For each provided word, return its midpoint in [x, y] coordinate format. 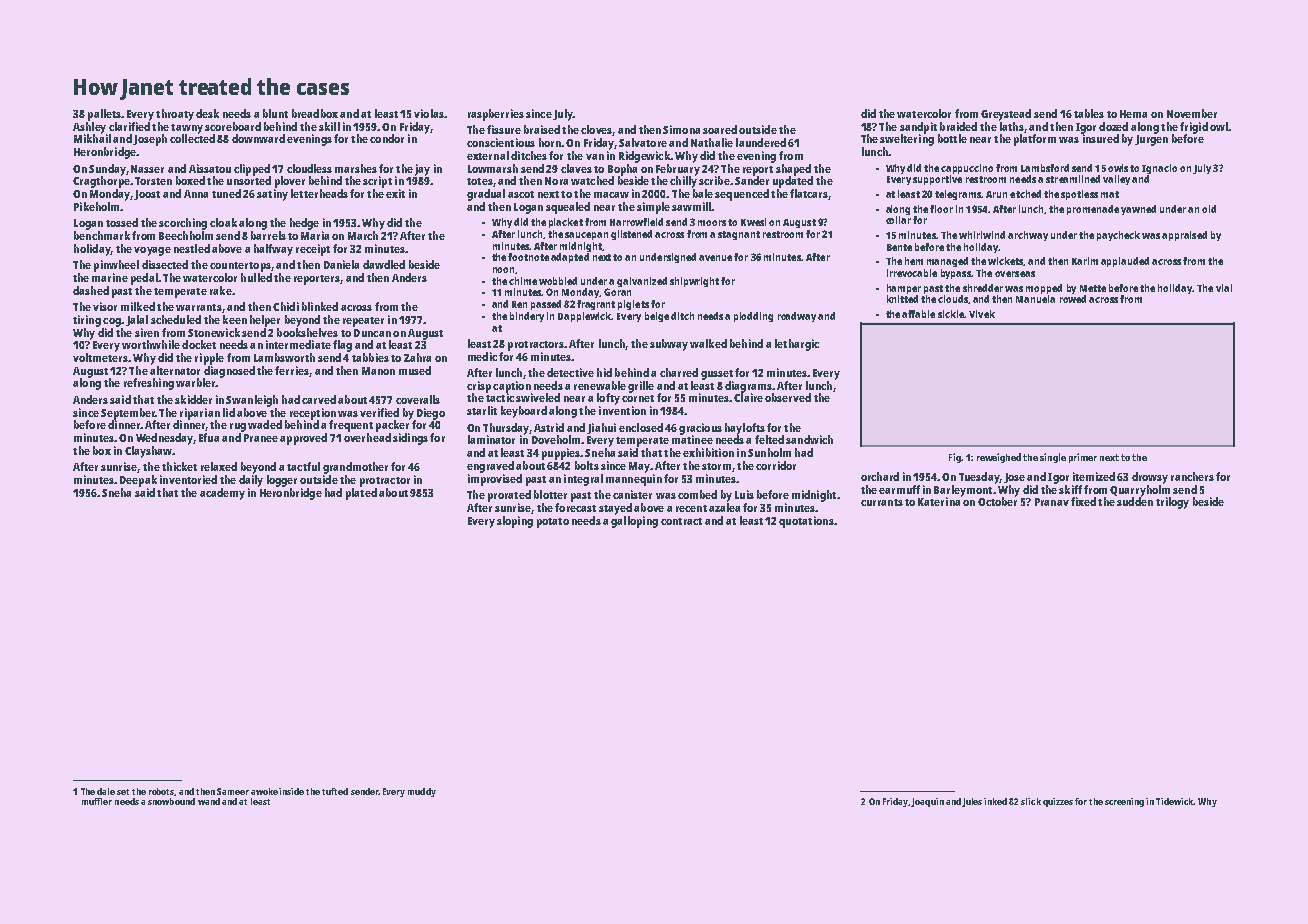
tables [1089, 113]
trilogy [1172, 503]
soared [720, 129]
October [997, 501]
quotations [806, 522]
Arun [996, 194]
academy [222, 494]
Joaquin [927, 802]
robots [162, 792]
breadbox [315, 113]
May [639, 467]
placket [566, 223]
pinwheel [116, 266]
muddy [422, 792]
